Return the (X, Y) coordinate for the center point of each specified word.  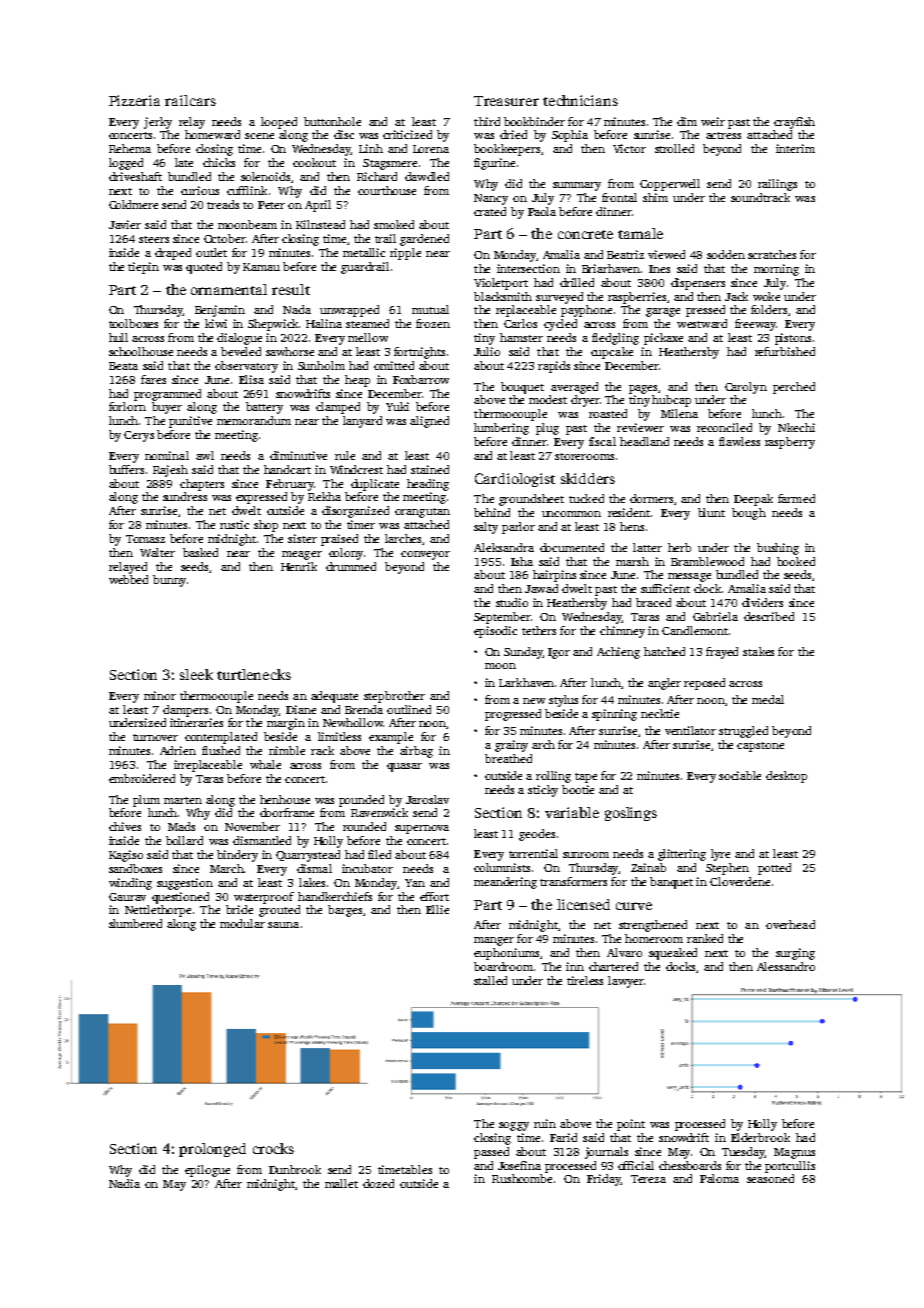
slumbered (135, 923)
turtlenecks (254, 674)
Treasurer (506, 101)
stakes (758, 651)
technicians (580, 100)
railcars (190, 100)
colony (346, 554)
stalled (490, 980)
